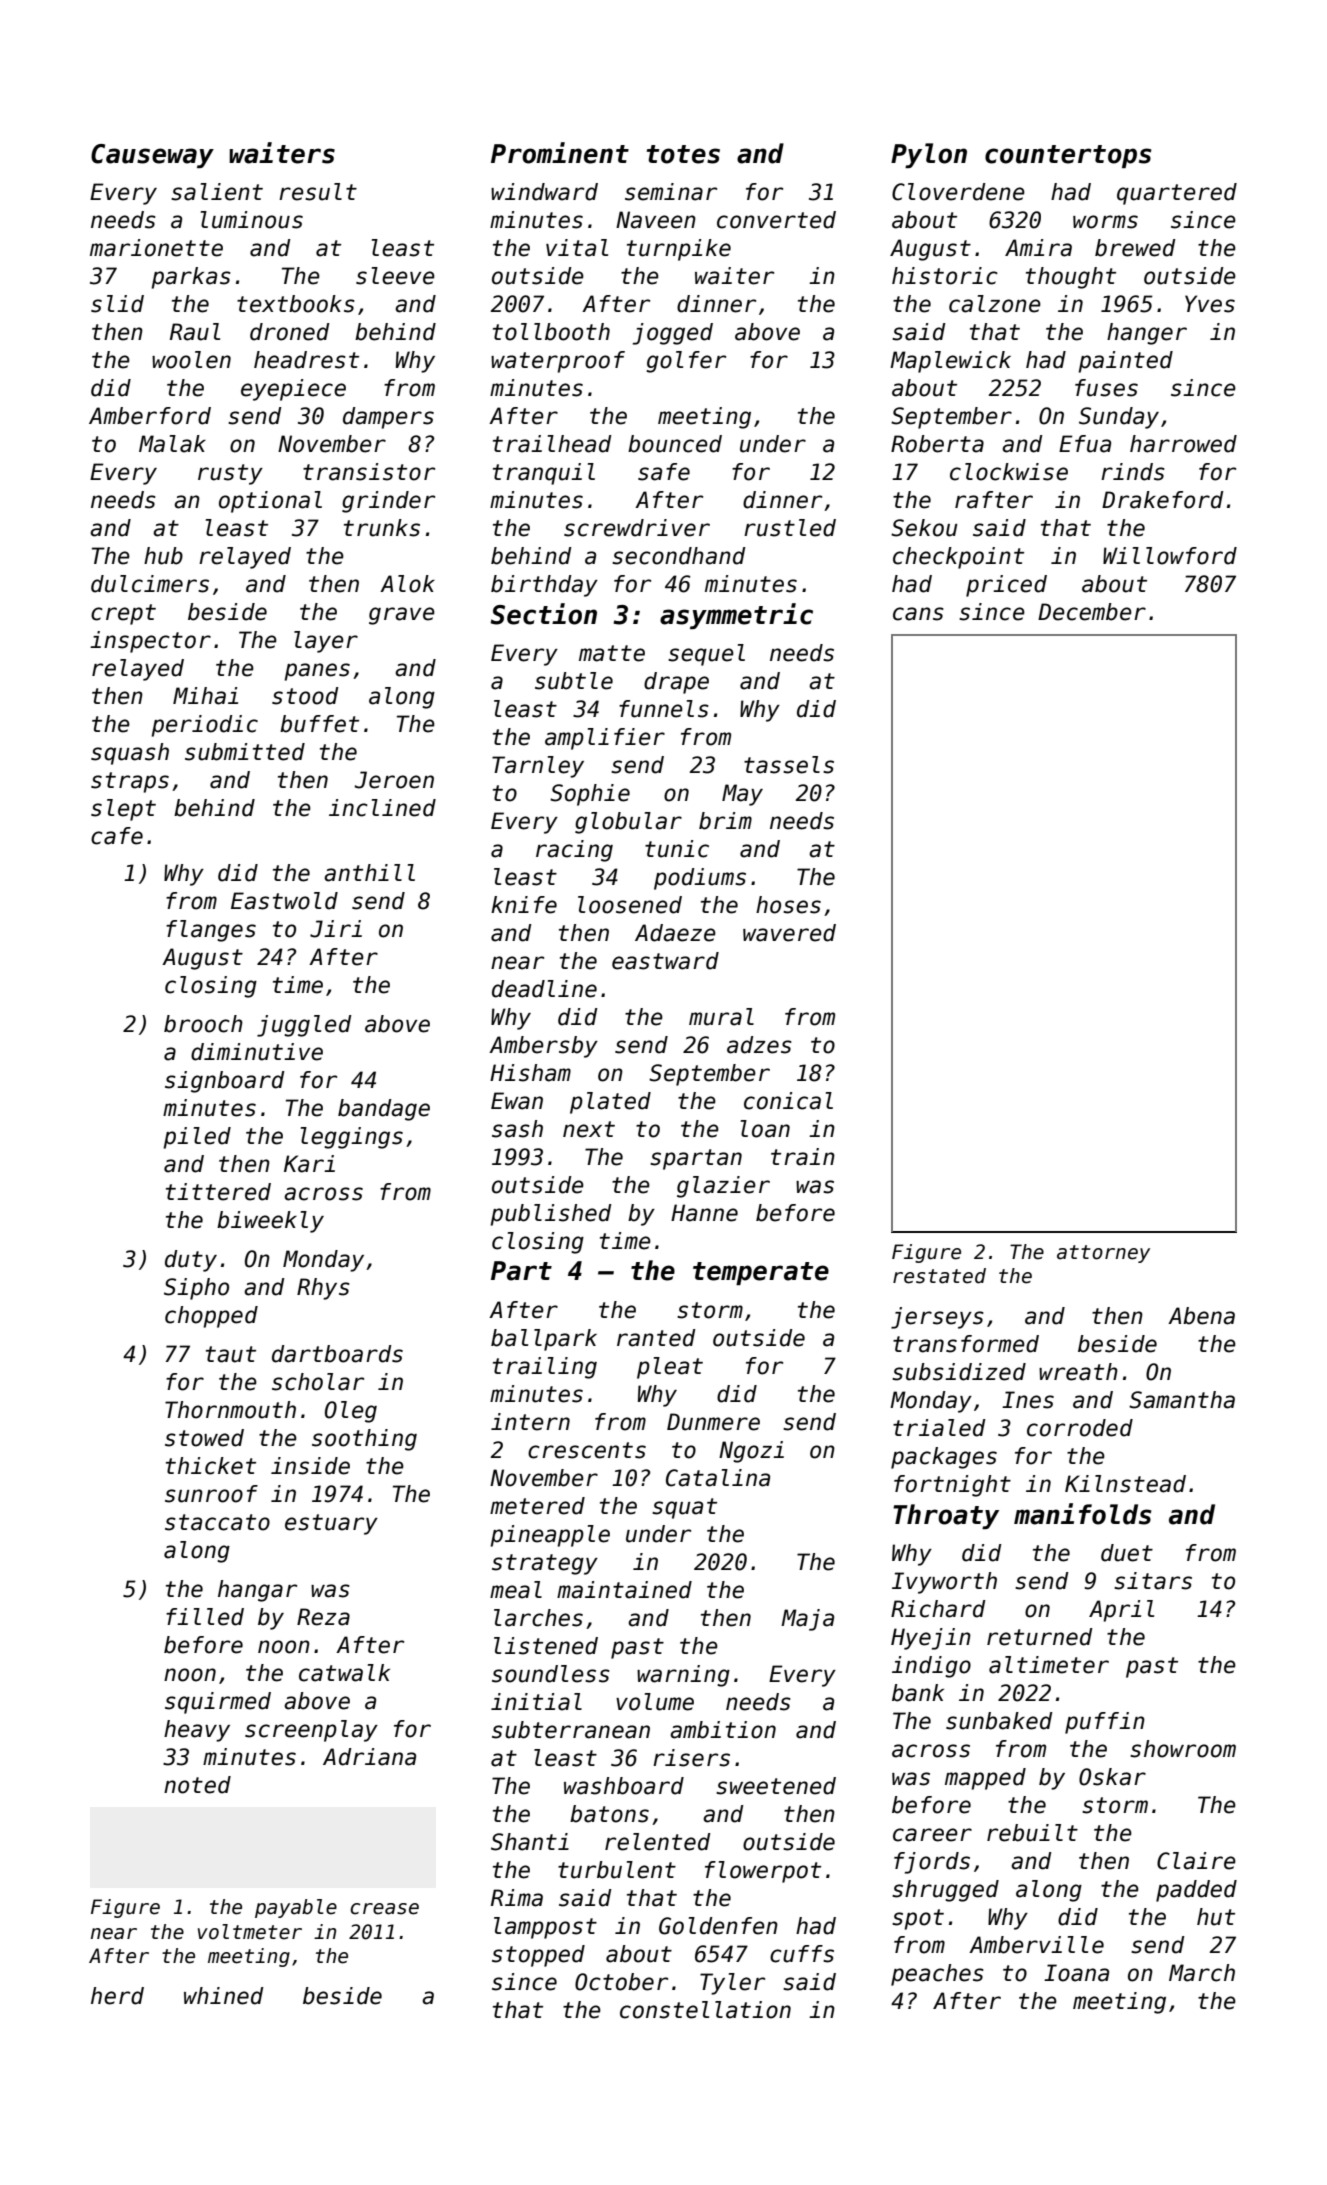 The height and width of the document is (2185, 1327). I want to click on Throaty, so click(946, 1516).
